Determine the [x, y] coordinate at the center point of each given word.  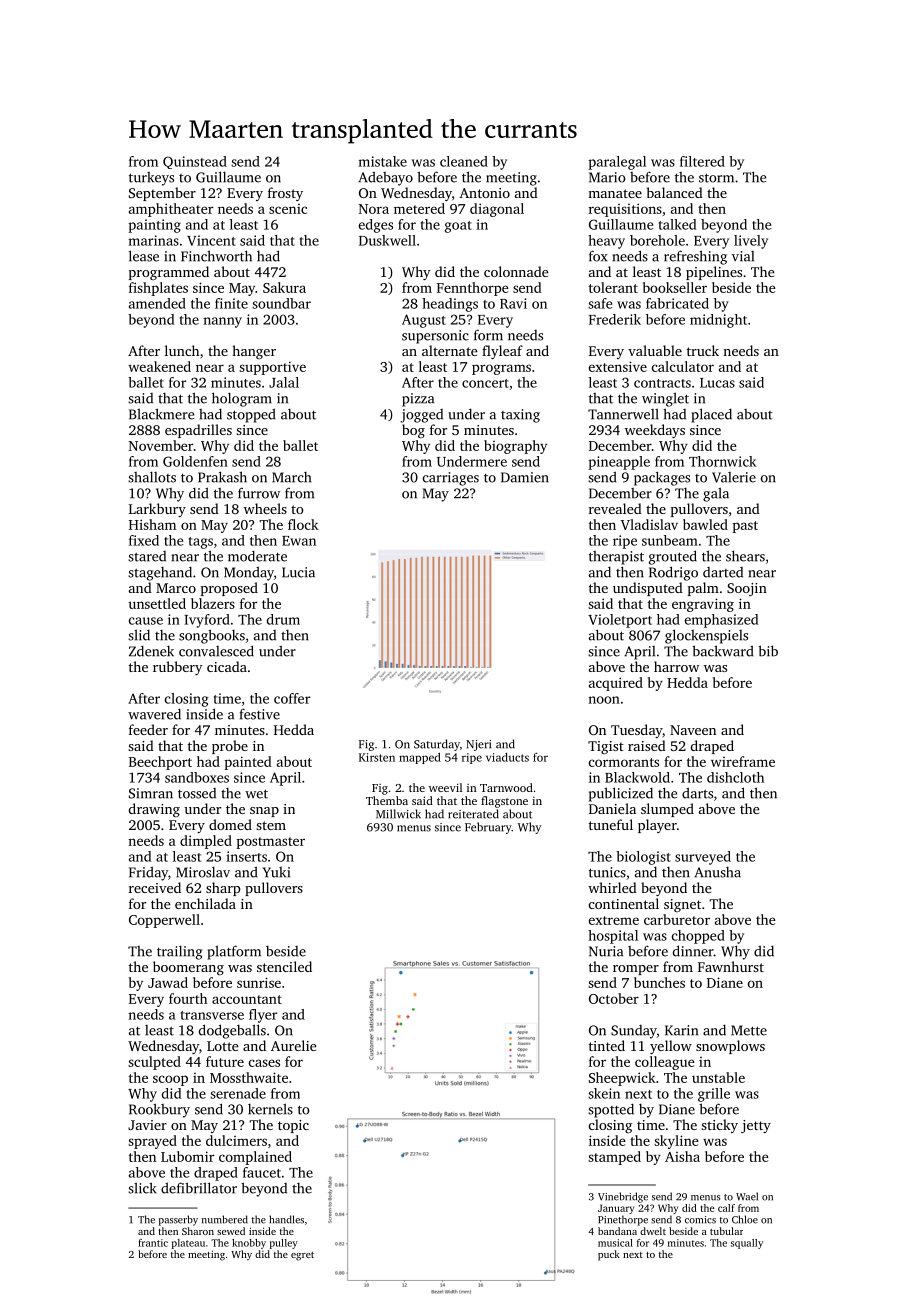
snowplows [730, 1047]
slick [142, 1188]
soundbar [281, 303]
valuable [655, 350]
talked [677, 224]
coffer [292, 698]
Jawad [168, 982]
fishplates [158, 289]
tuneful [611, 824]
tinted [607, 1045]
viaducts [507, 757]
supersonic [435, 337]
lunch [182, 350]
